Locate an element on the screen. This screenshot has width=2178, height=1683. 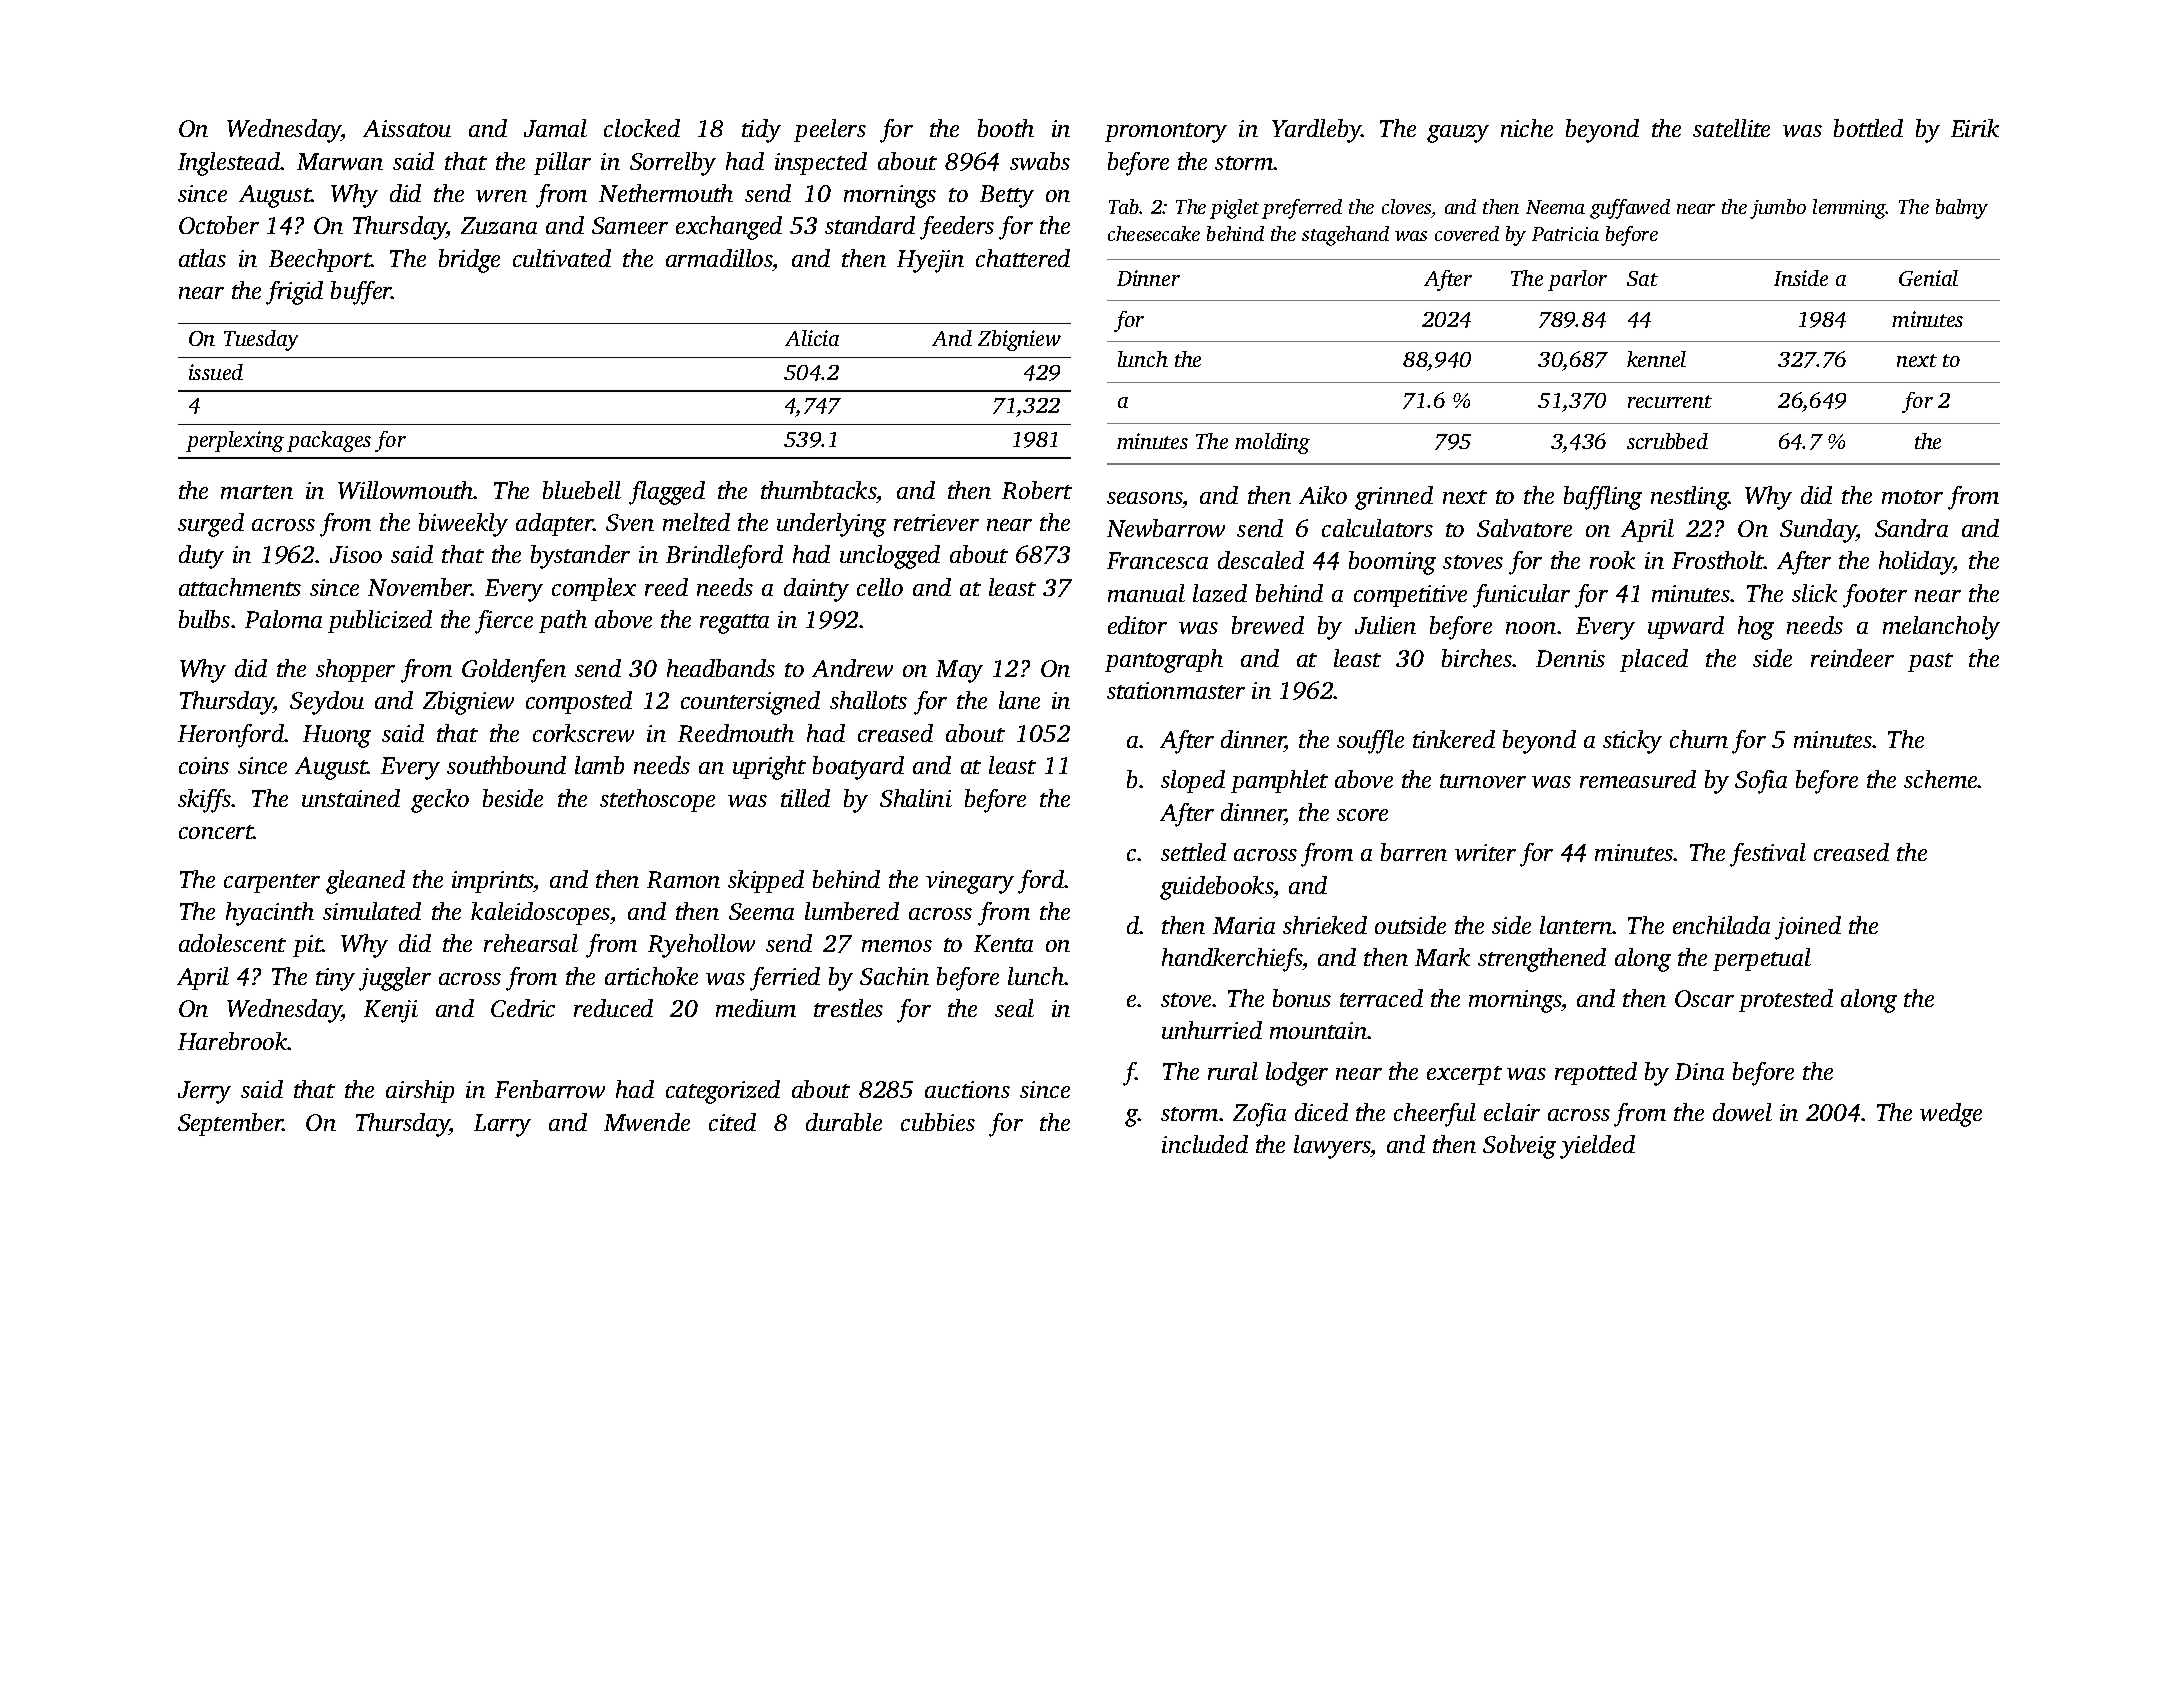
bystander is located at coordinates (580, 557).
